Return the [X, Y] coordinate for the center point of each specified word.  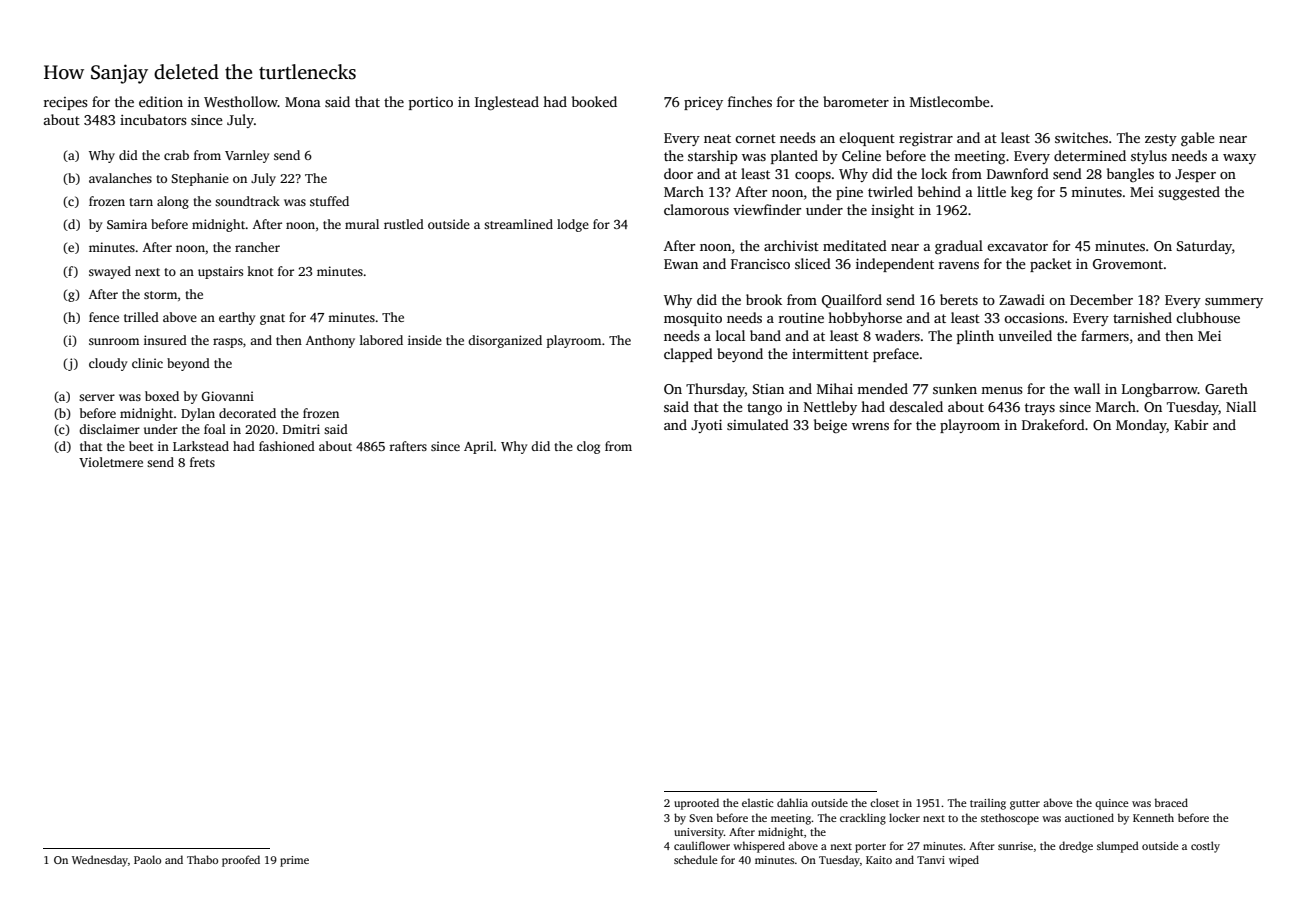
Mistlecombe [950, 101]
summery [1234, 303]
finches [750, 101]
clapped [688, 355]
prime [294, 861]
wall [1087, 388]
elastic [758, 802]
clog [588, 447]
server [97, 397]
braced [1171, 802]
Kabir [1191, 424]
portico [431, 103]
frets [202, 462]
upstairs [220, 272]
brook [764, 299]
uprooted [696, 804]
